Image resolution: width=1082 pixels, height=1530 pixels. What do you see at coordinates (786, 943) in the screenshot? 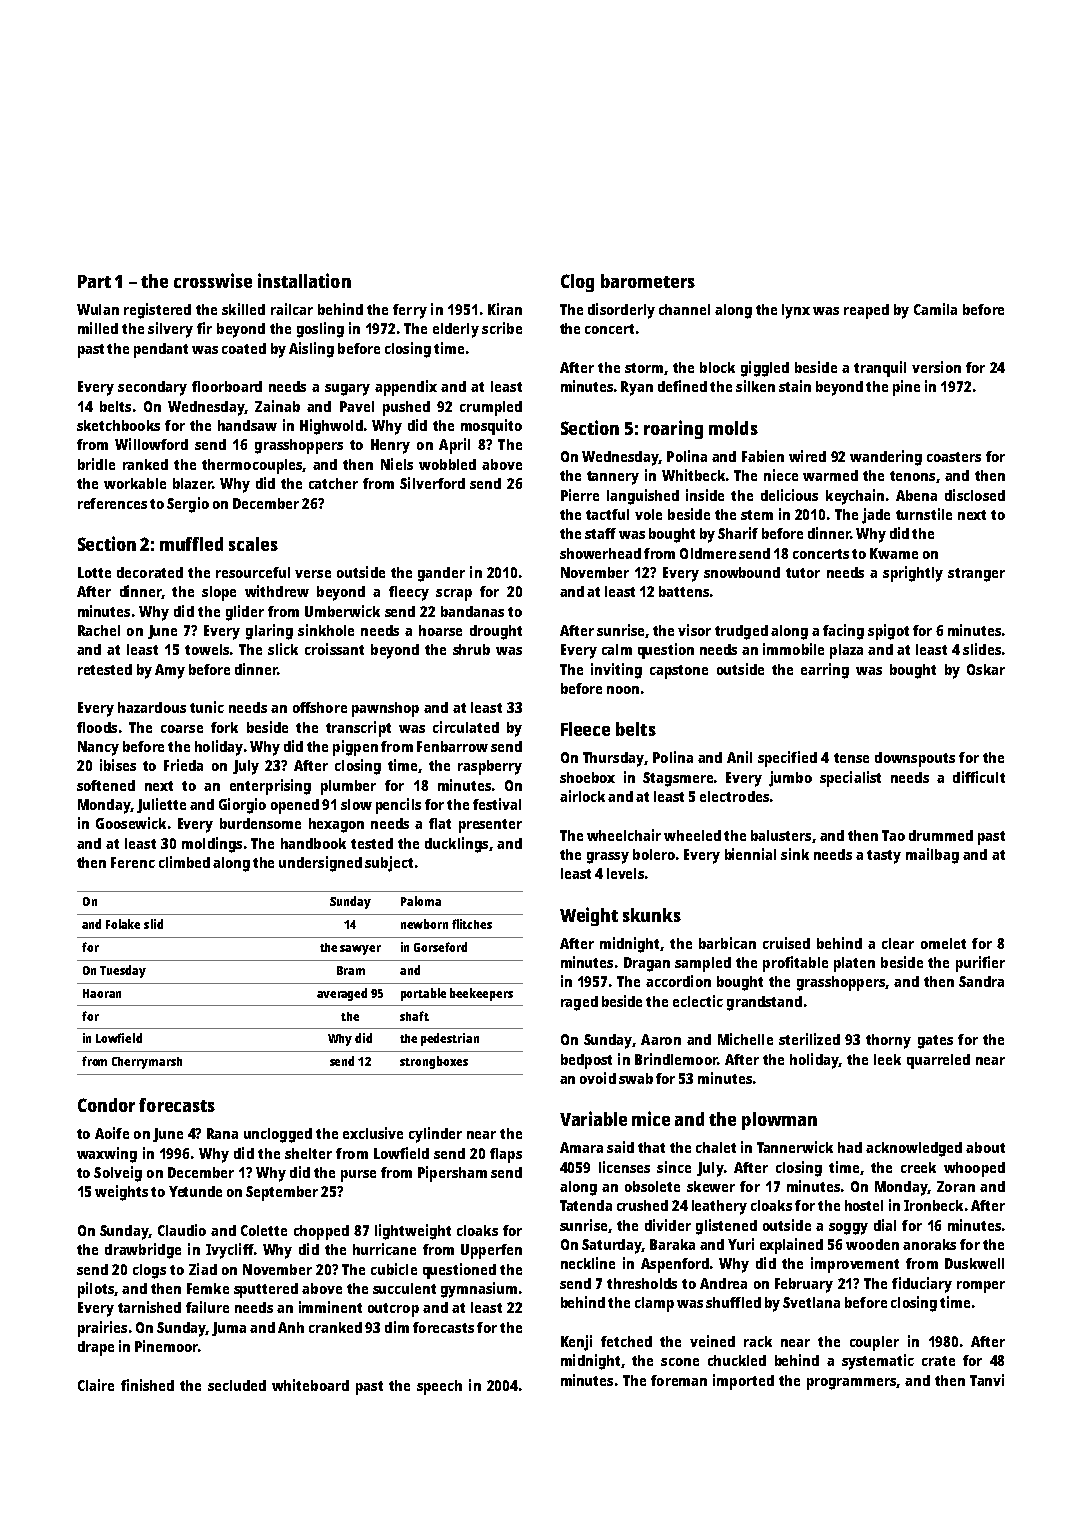
I see `cruised` at bounding box center [786, 943].
